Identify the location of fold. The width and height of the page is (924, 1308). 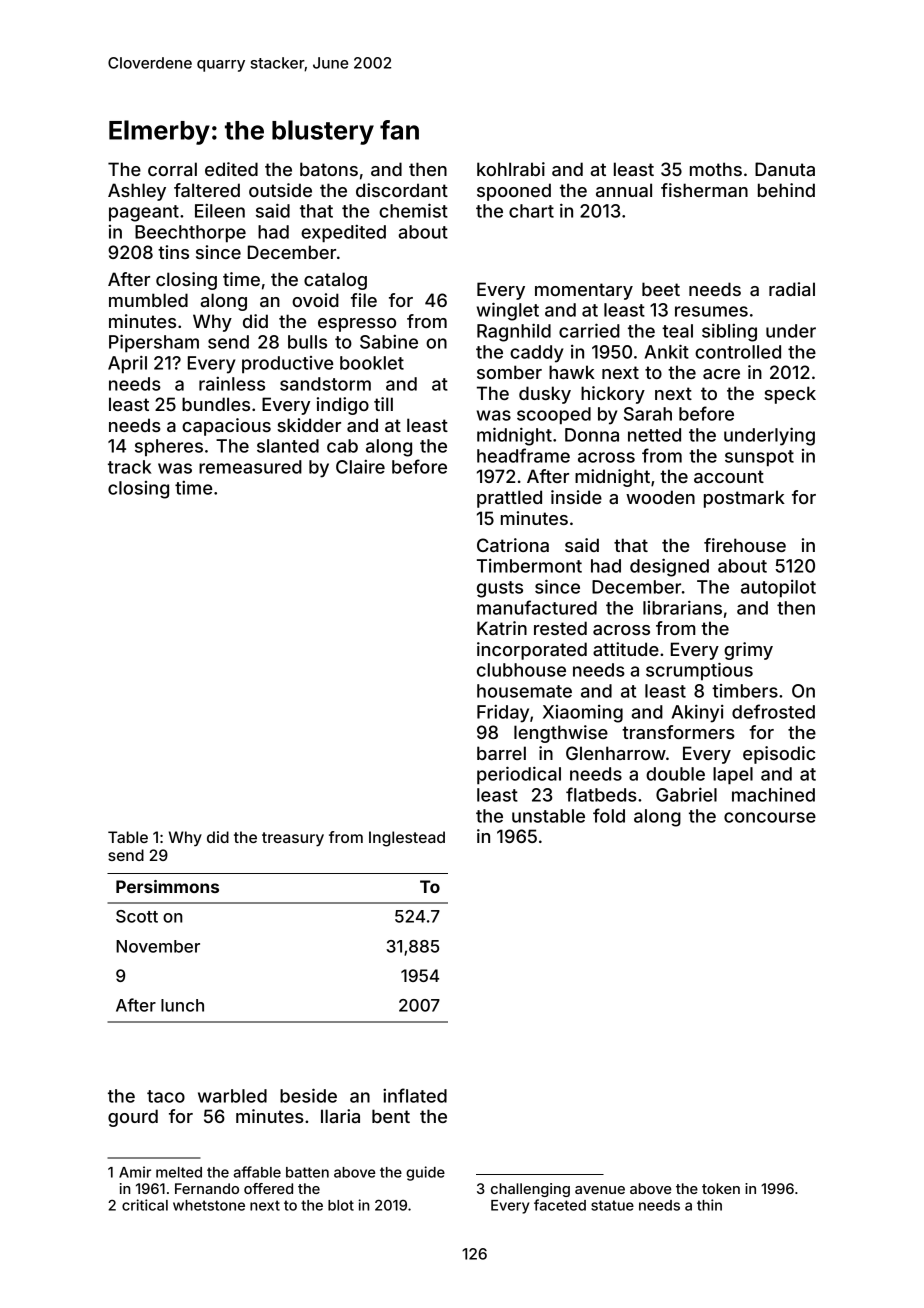
(609, 815).
